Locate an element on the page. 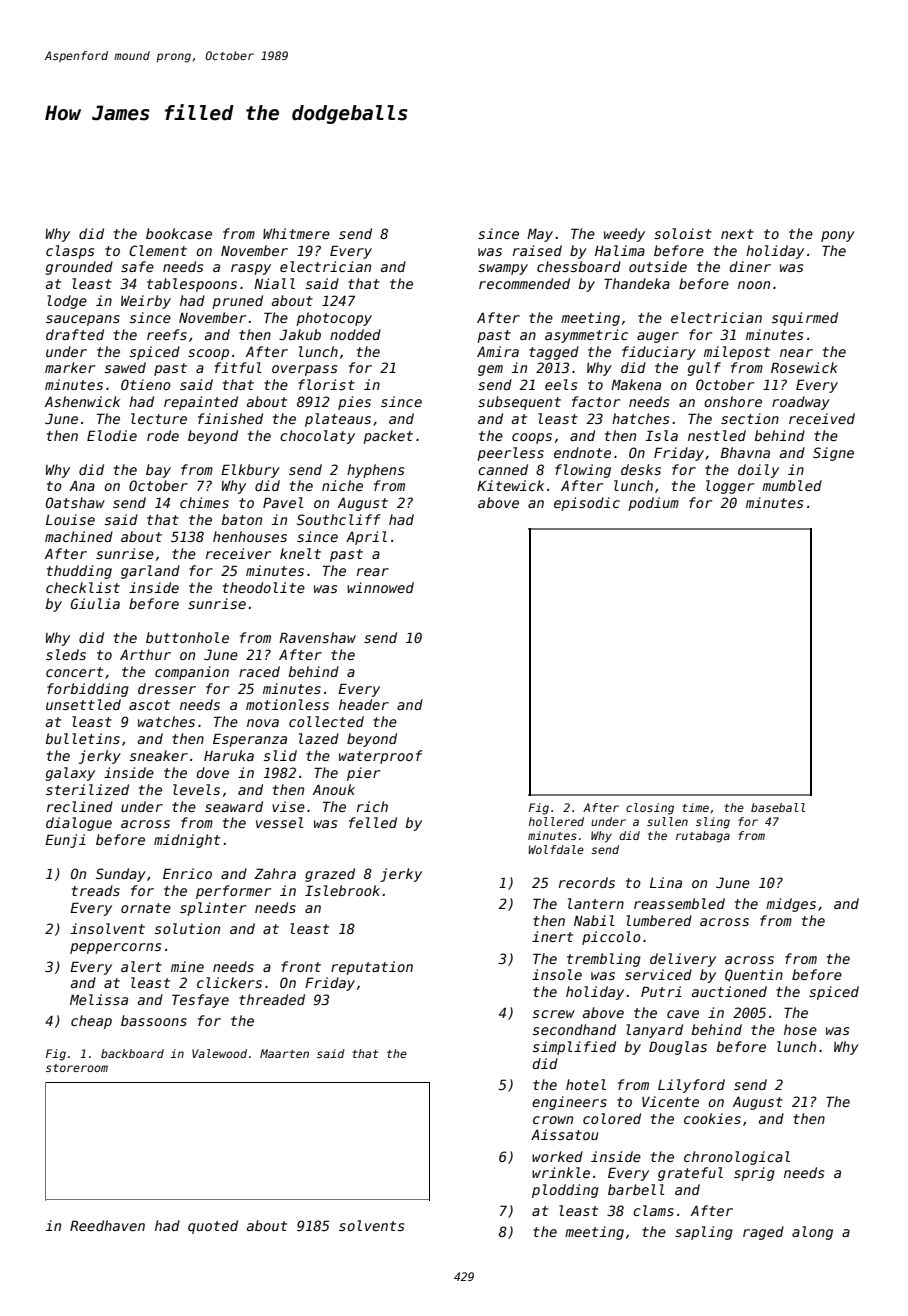 The width and height of the page is (908, 1316). pruned is located at coordinates (237, 302).
